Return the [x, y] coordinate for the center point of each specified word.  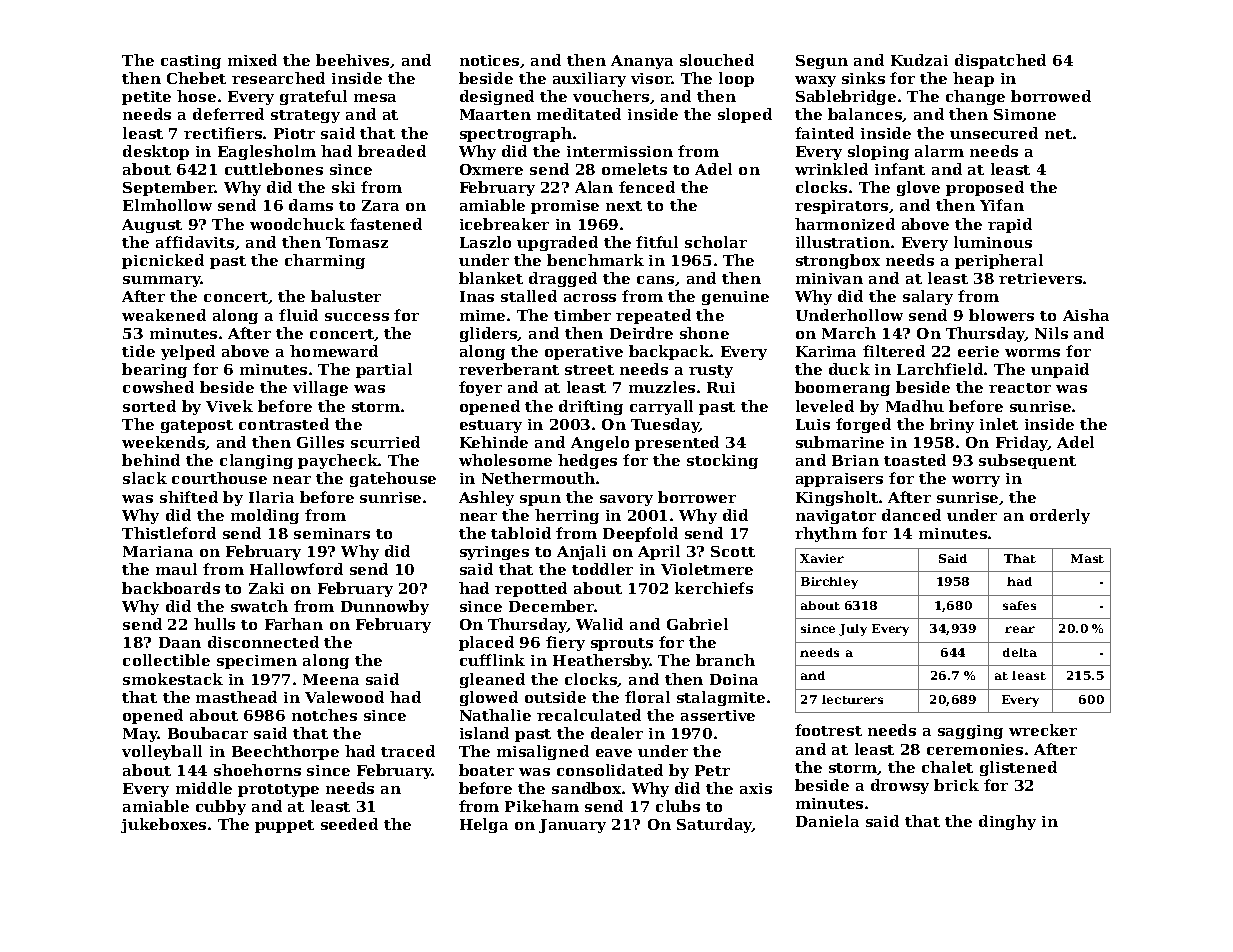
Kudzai [919, 60]
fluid [298, 315]
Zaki [266, 588]
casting [191, 62]
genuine [735, 298]
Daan [180, 642]
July [853, 630]
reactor [1020, 388]
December [552, 606]
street [589, 370]
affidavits [195, 242]
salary [928, 297]
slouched [717, 60]
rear [1020, 629]
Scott [733, 551]
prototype [278, 790]
